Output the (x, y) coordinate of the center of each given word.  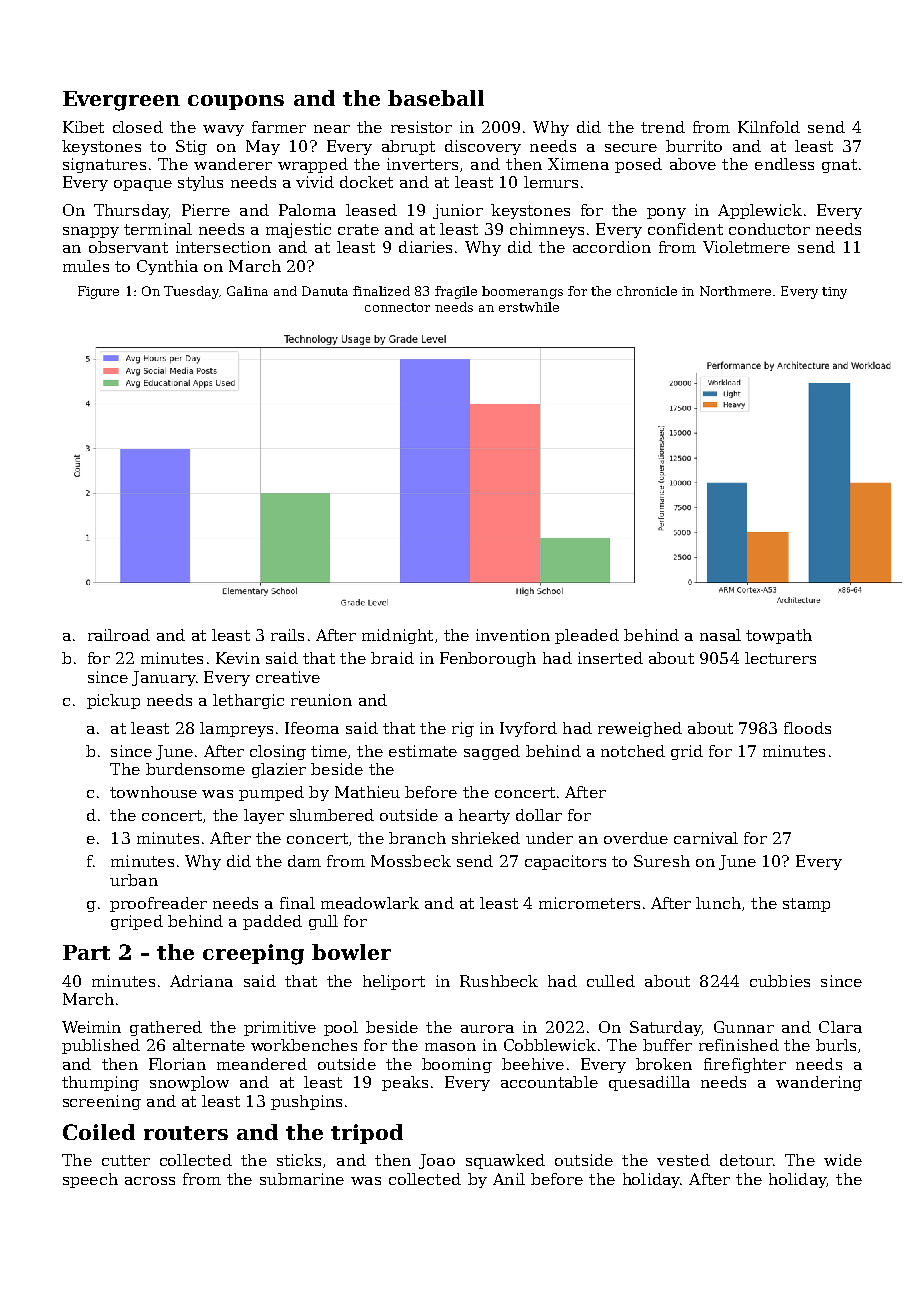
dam (304, 861)
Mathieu (367, 792)
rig (463, 729)
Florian (177, 1064)
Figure (98, 292)
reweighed (640, 729)
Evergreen (121, 101)
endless (784, 164)
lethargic (248, 701)
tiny (834, 293)
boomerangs (522, 292)
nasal (720, 635)
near (332, 129)
